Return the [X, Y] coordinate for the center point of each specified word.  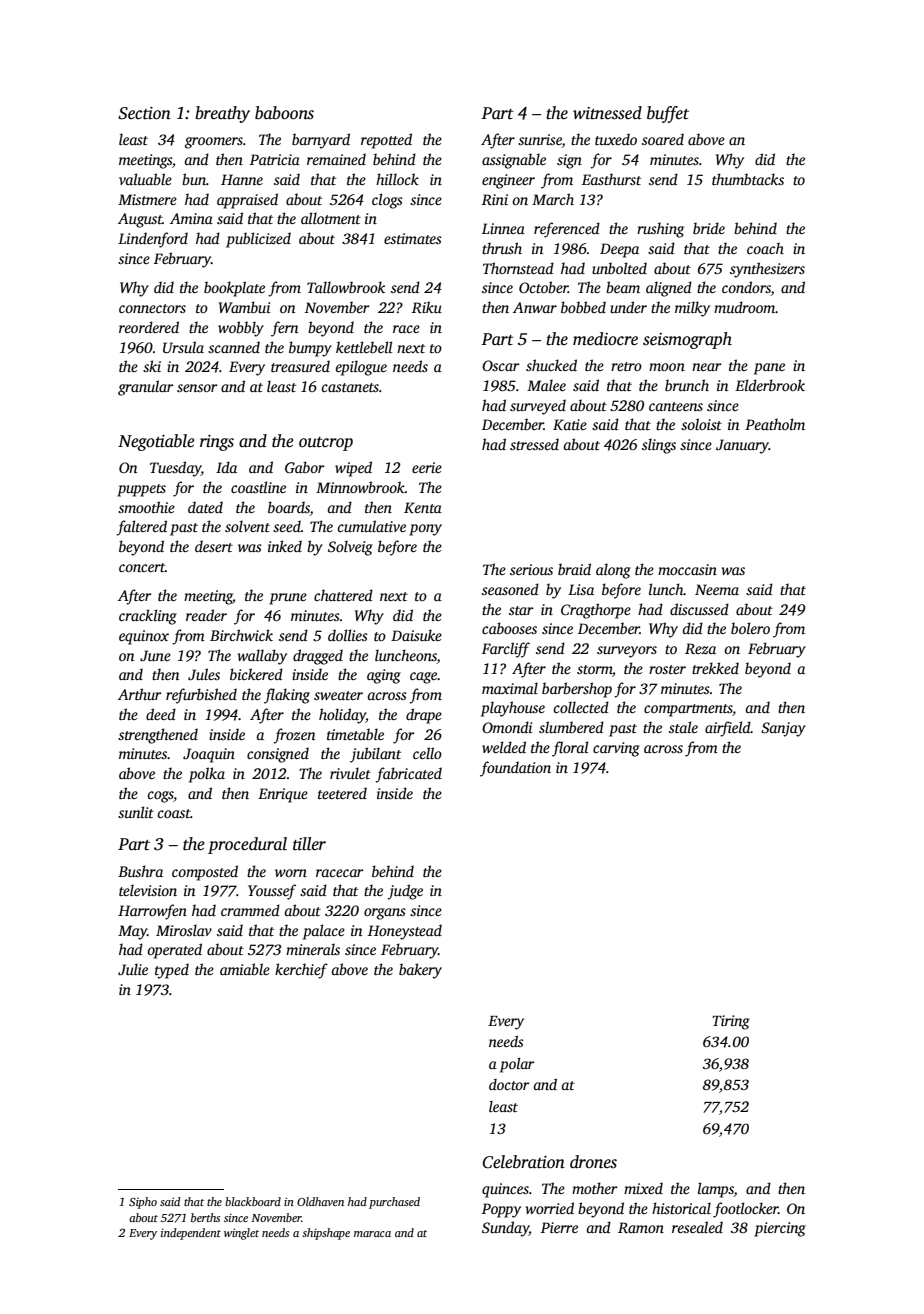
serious [531, 569]
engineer [508, 181]
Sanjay [783, 729]
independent [191, 1234]
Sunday [505, 1229]
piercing [780, 1229]
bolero [750, 628]
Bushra [140, 871]
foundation [515, 769]
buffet [668, 114]
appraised [247, 201]
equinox [144, 637]
